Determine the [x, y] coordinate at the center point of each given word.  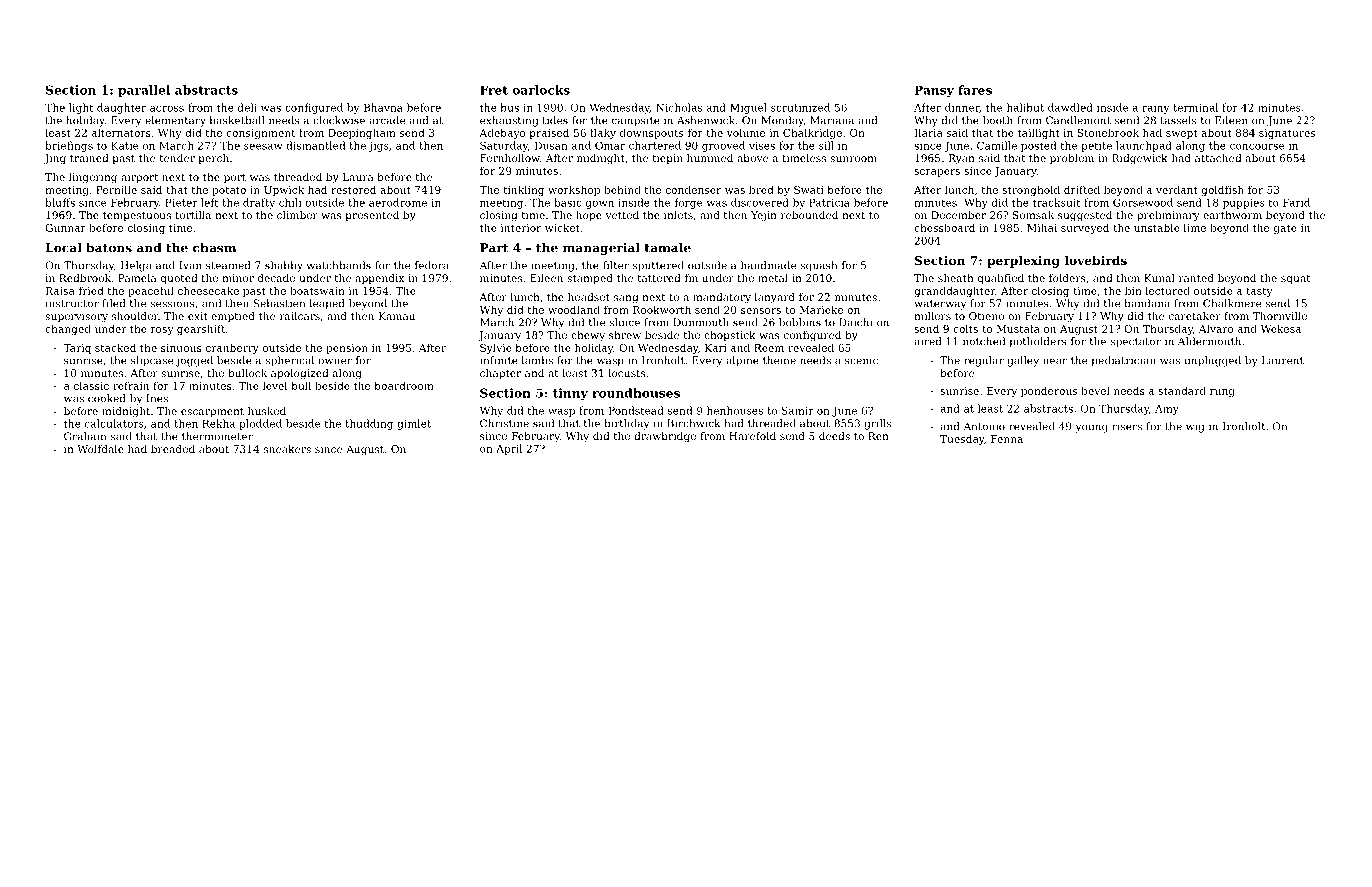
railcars [300, 316]
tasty [1259, 292]
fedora [431, 265]
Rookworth [662, 309]
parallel [144, 91]
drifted [1082, 189]
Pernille [116, 189]
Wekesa [1281, 328]
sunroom [853, 159]
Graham [85, 436]
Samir [798, 410]
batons [109, 248]
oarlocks [541, 90]
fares [975, 90]
